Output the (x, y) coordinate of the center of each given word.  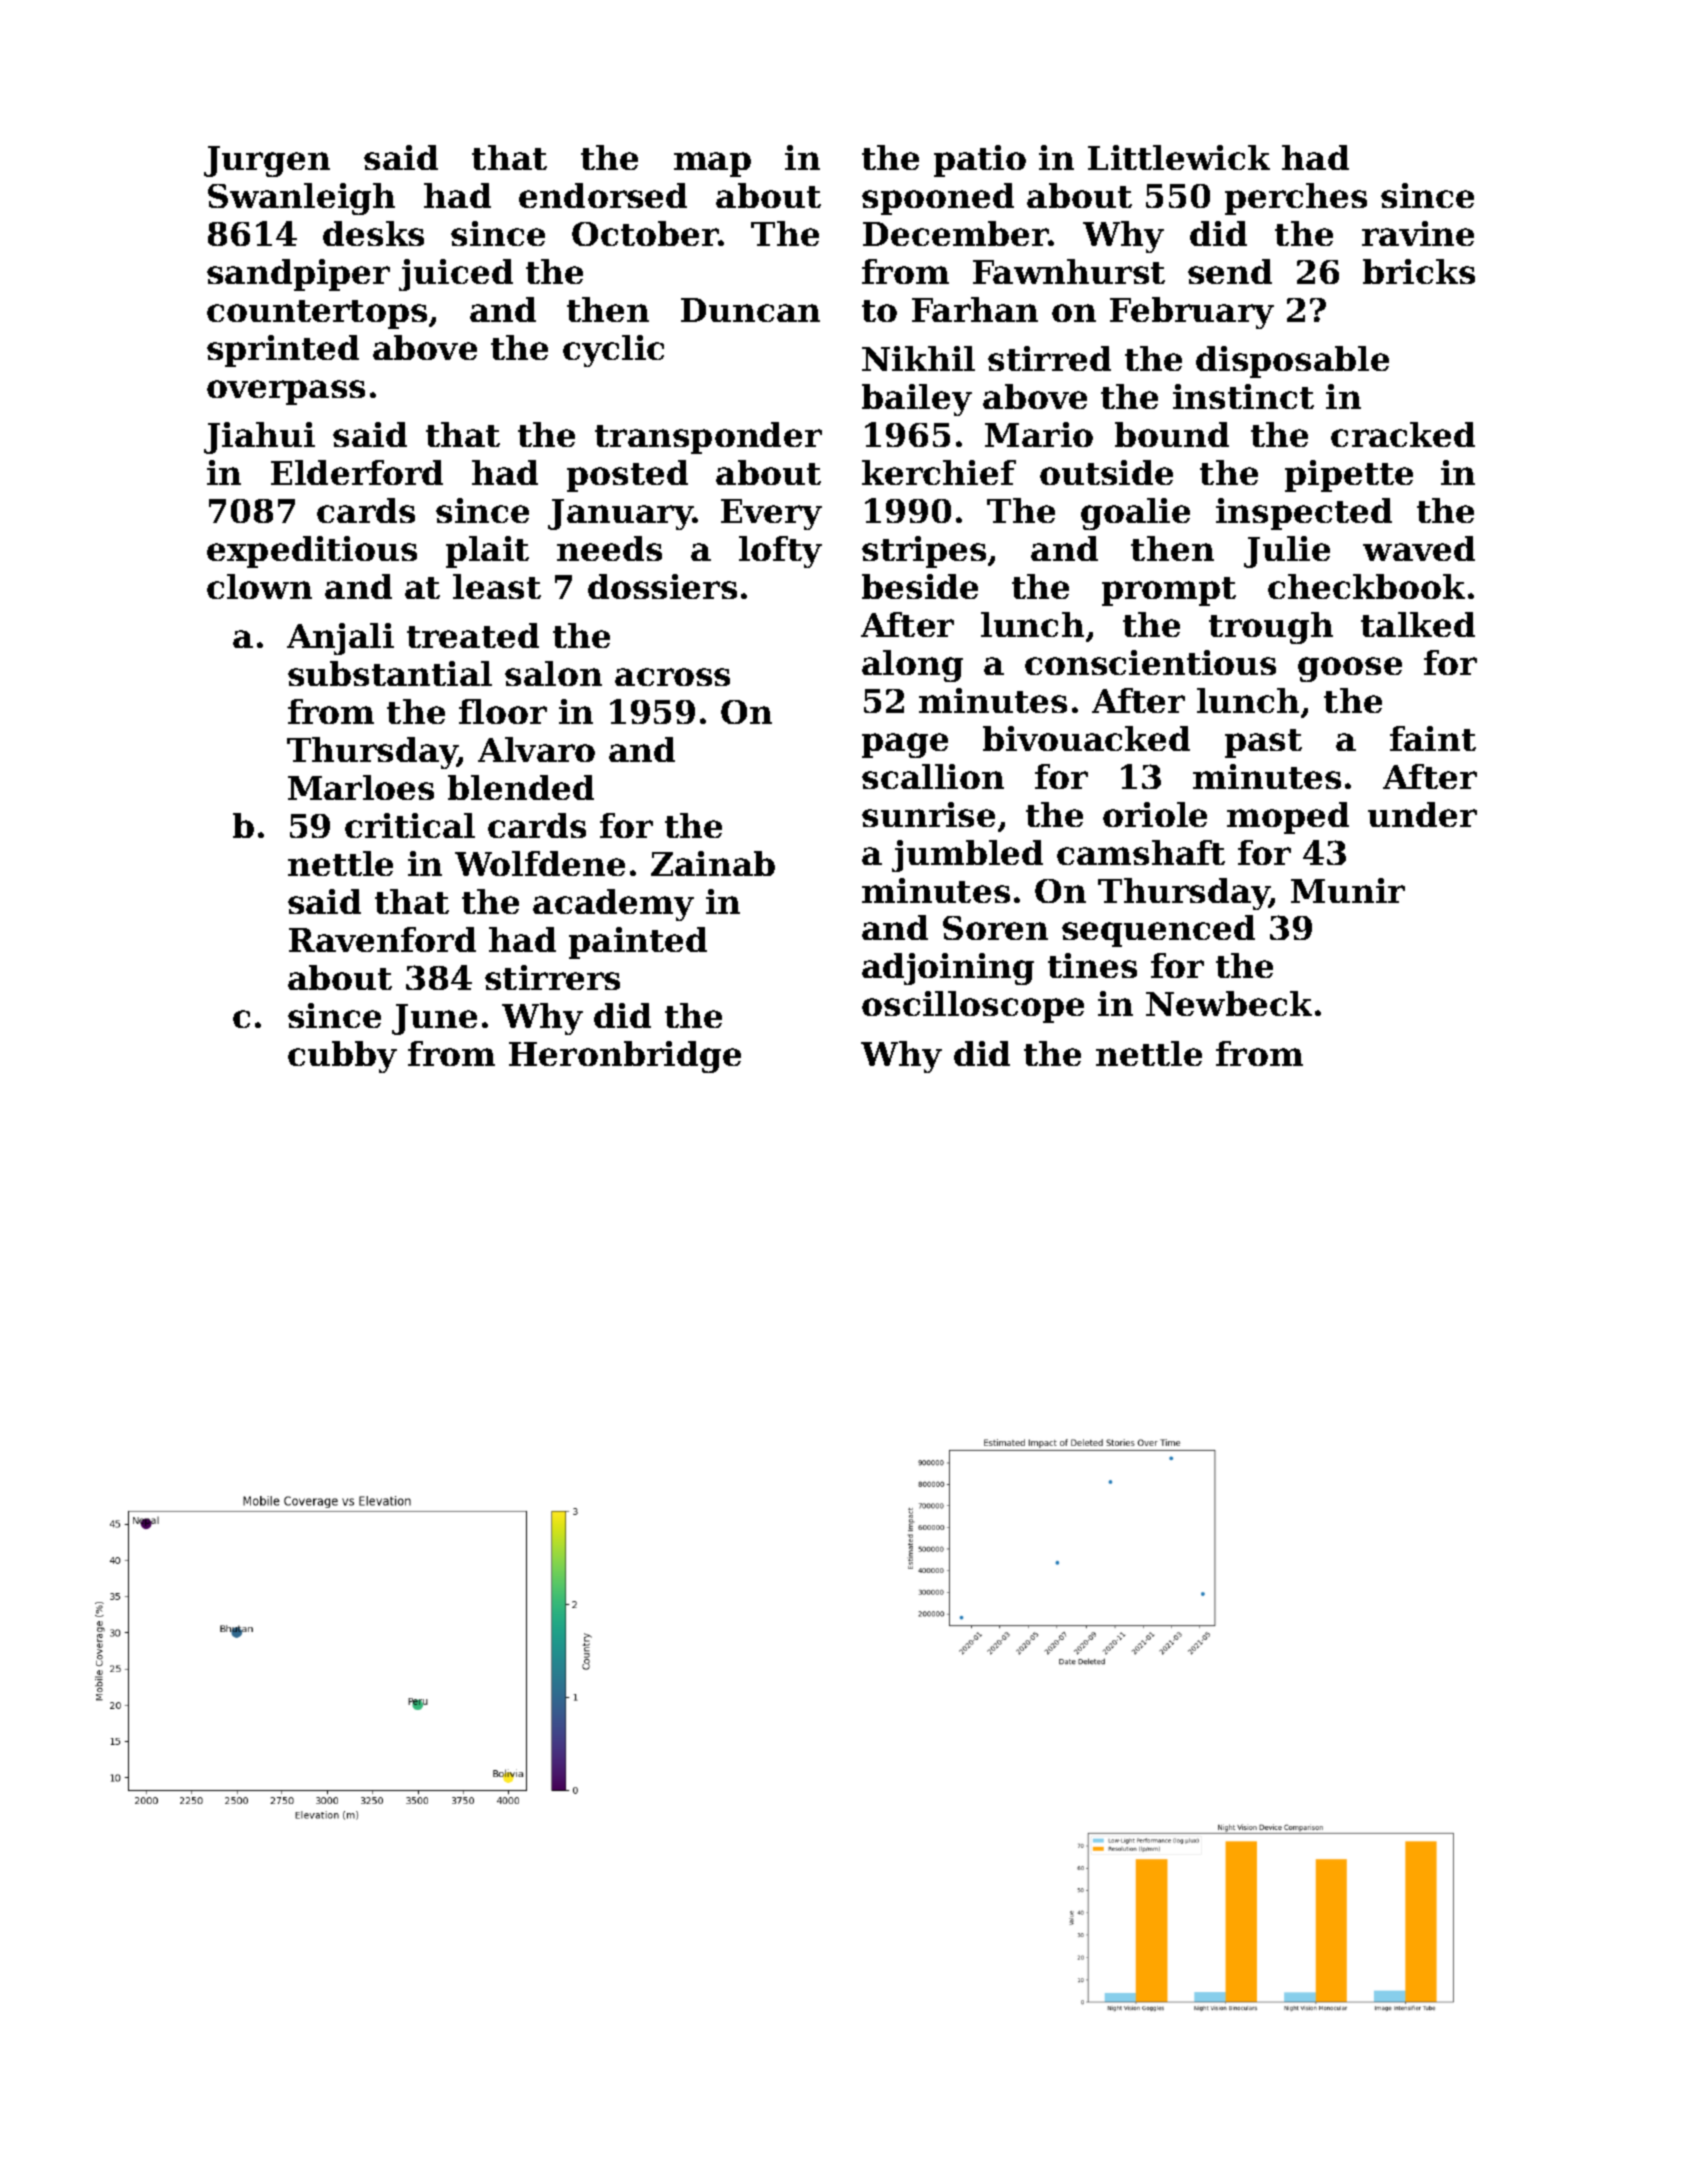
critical (410, 825)
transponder (708, 438)
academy (613, 905)
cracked (1403, 434)
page (905, 745)
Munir (1348, 890)
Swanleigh (301, 199)
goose (1350, 669)
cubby (342, 1057)
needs (609, 548)
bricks (1419, 271)
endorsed (603, 195)
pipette (1349, 476)
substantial (390, 673)
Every (771, 514)
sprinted (283, 351)
